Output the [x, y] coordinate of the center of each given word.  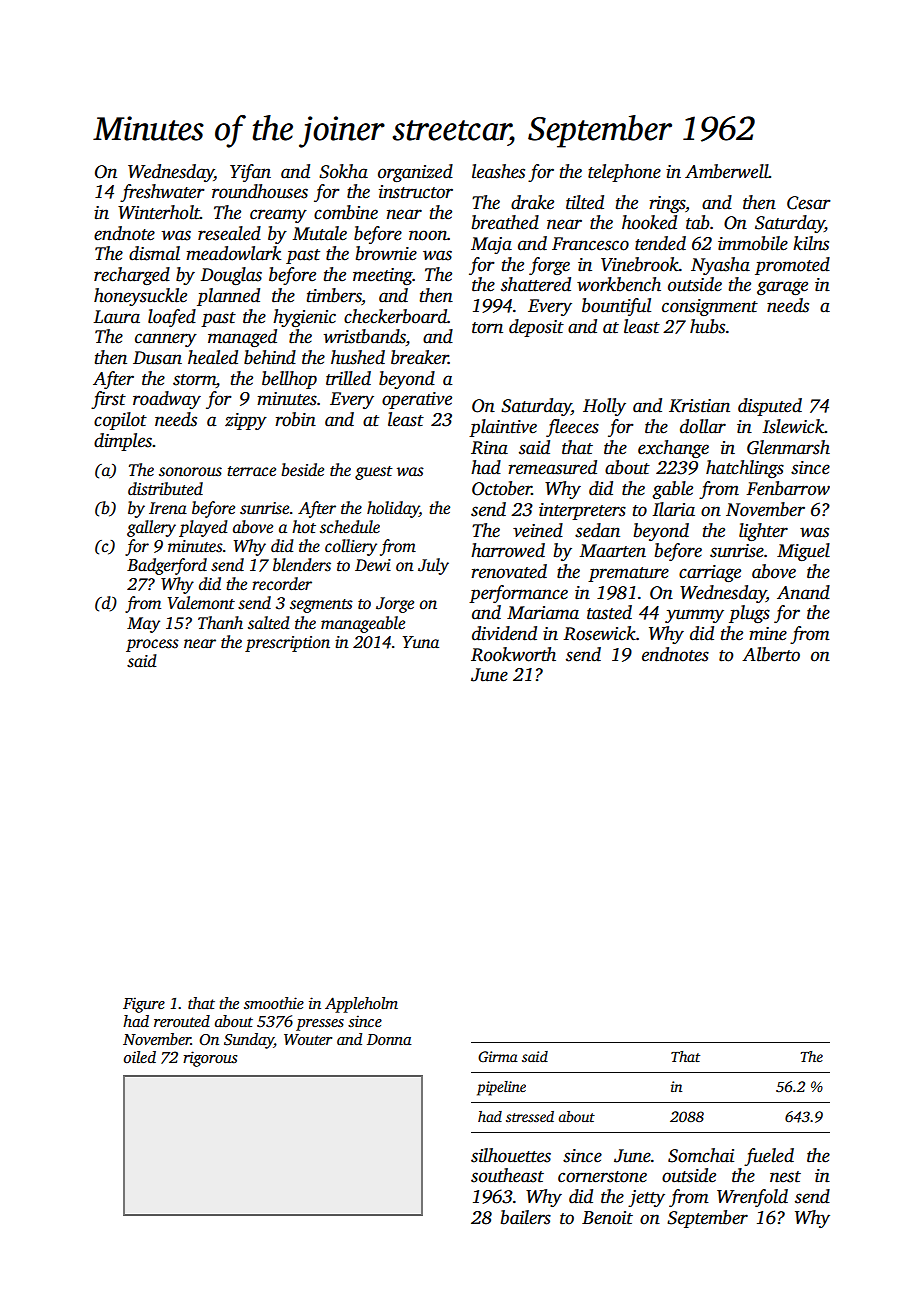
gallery [151, 528]
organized [415, 173]
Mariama [543, 613]
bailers [526, 1217]
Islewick [793, 426]
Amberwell [727, 171]
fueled [769, 1157]
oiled [140, 1057]
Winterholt [159, 212]
